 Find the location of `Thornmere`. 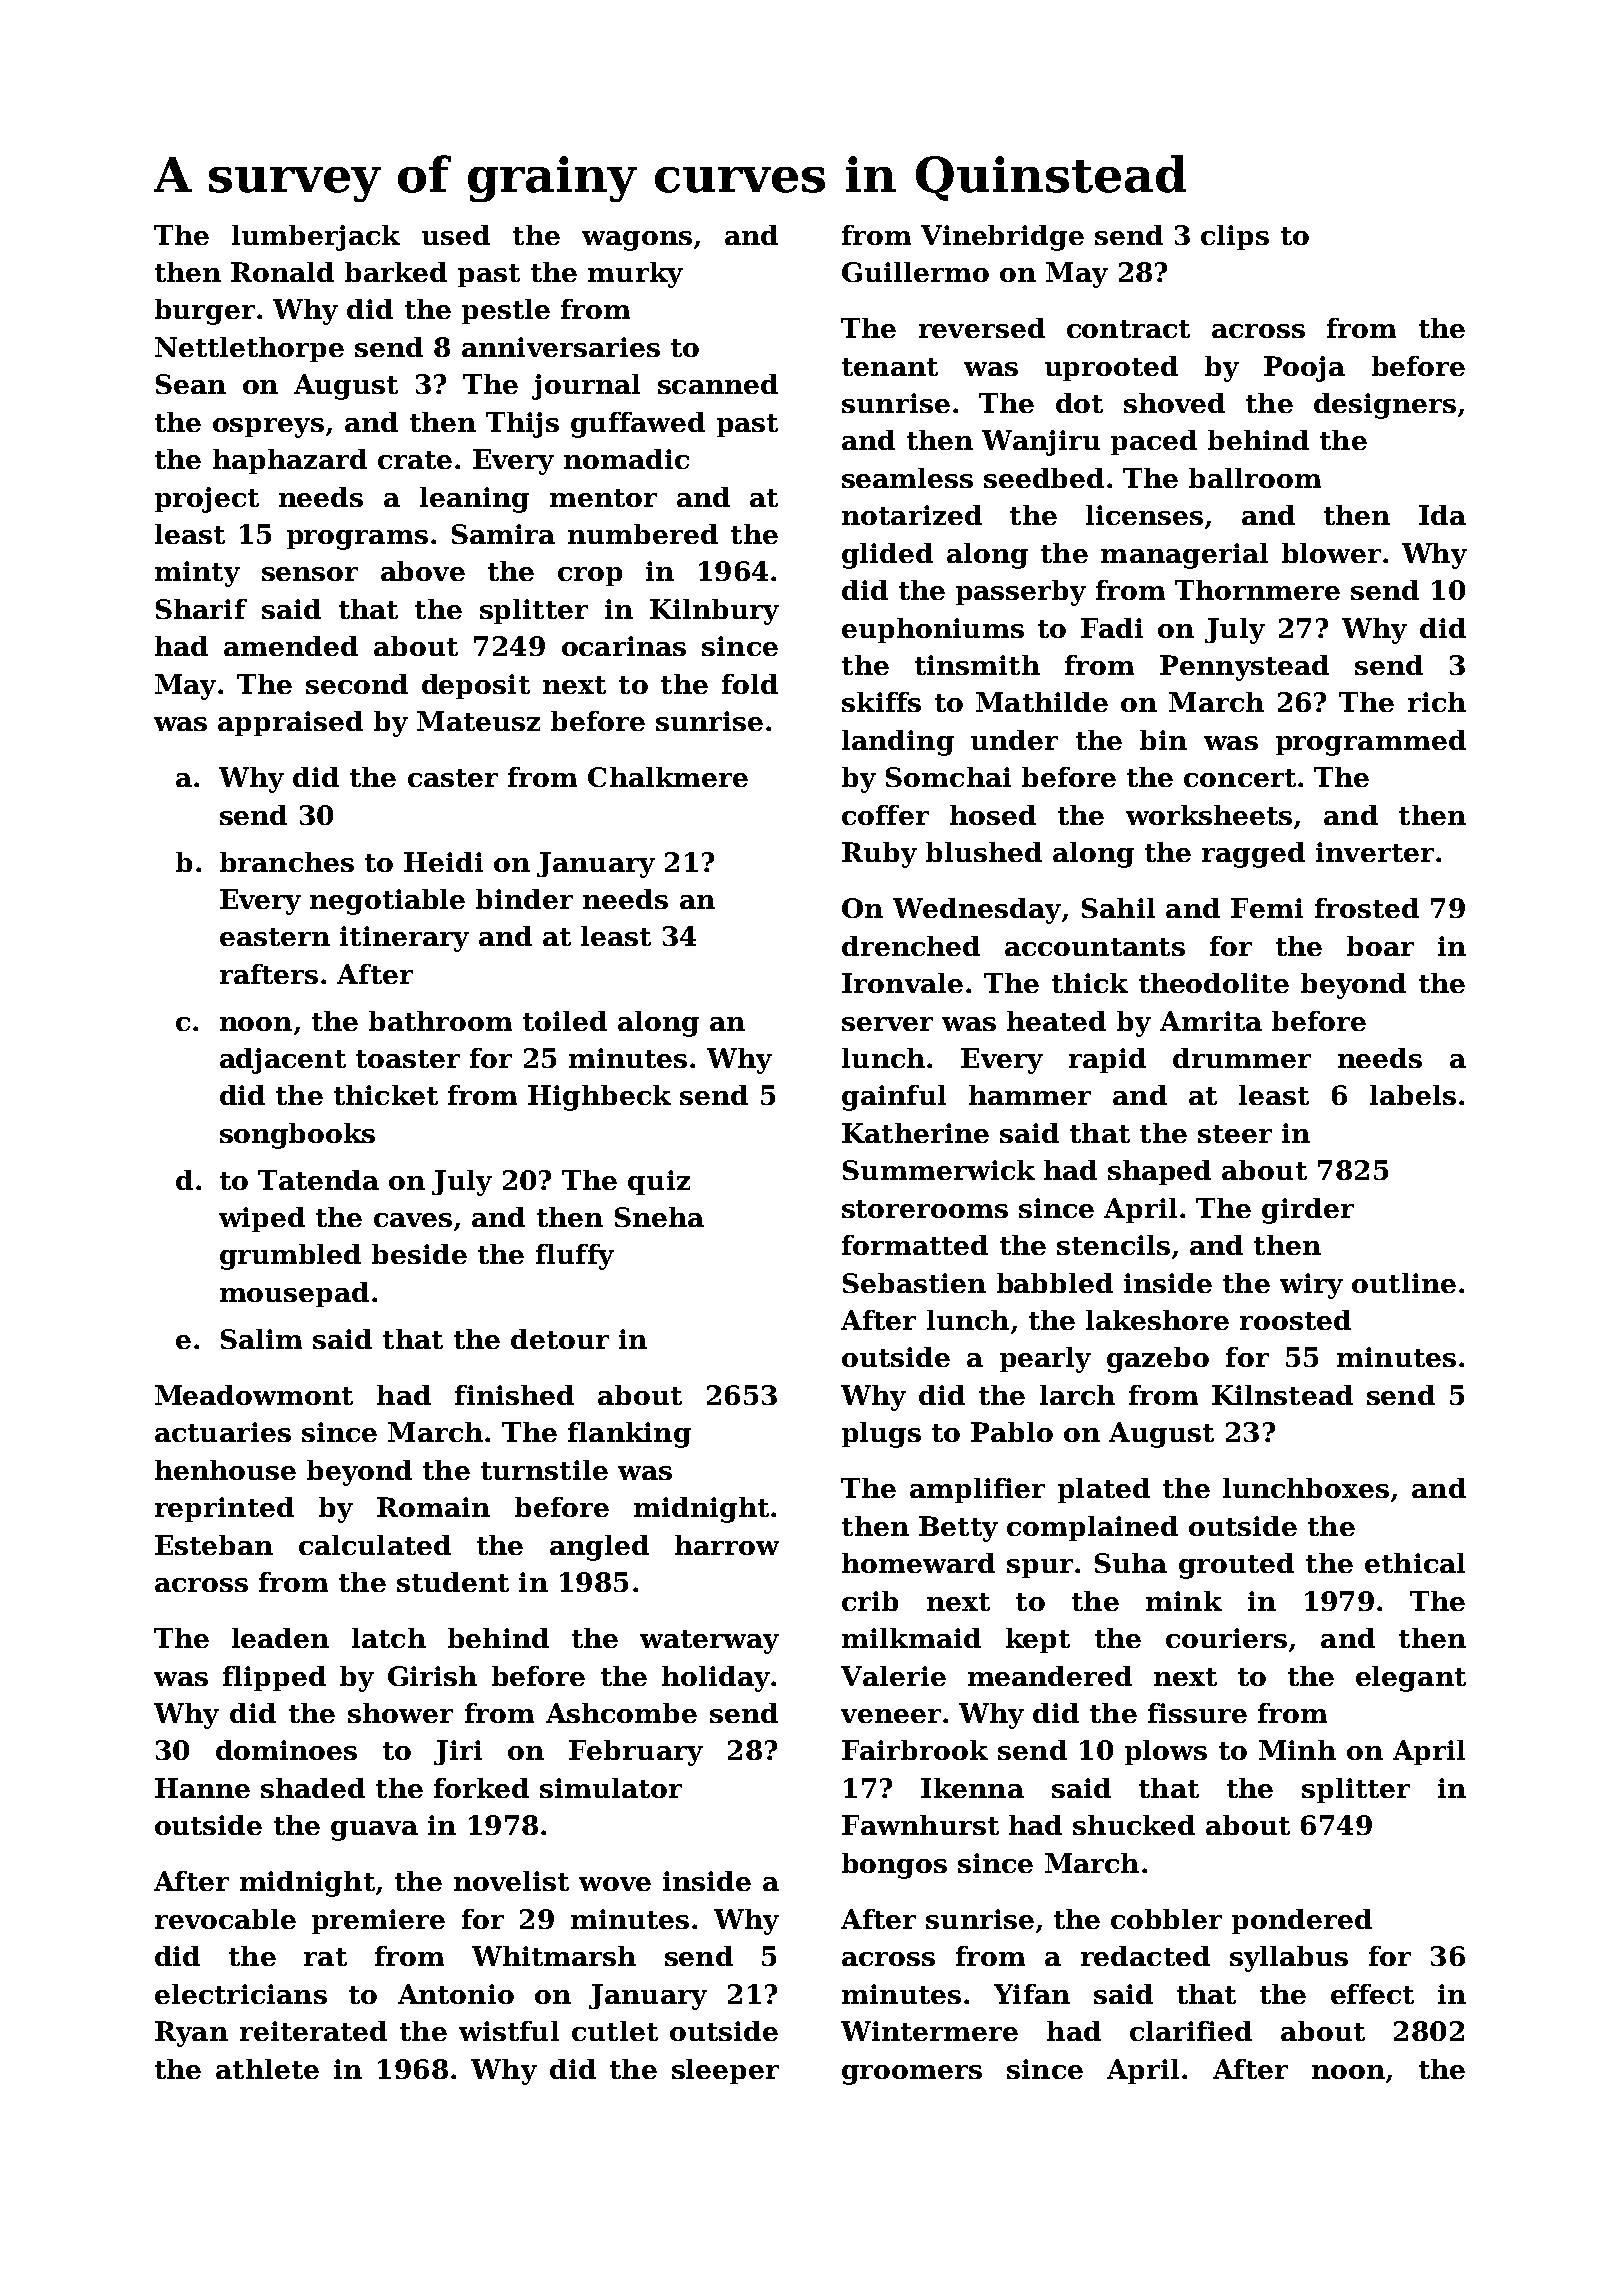

Thornmere is located at coordinates (1257, 590).
